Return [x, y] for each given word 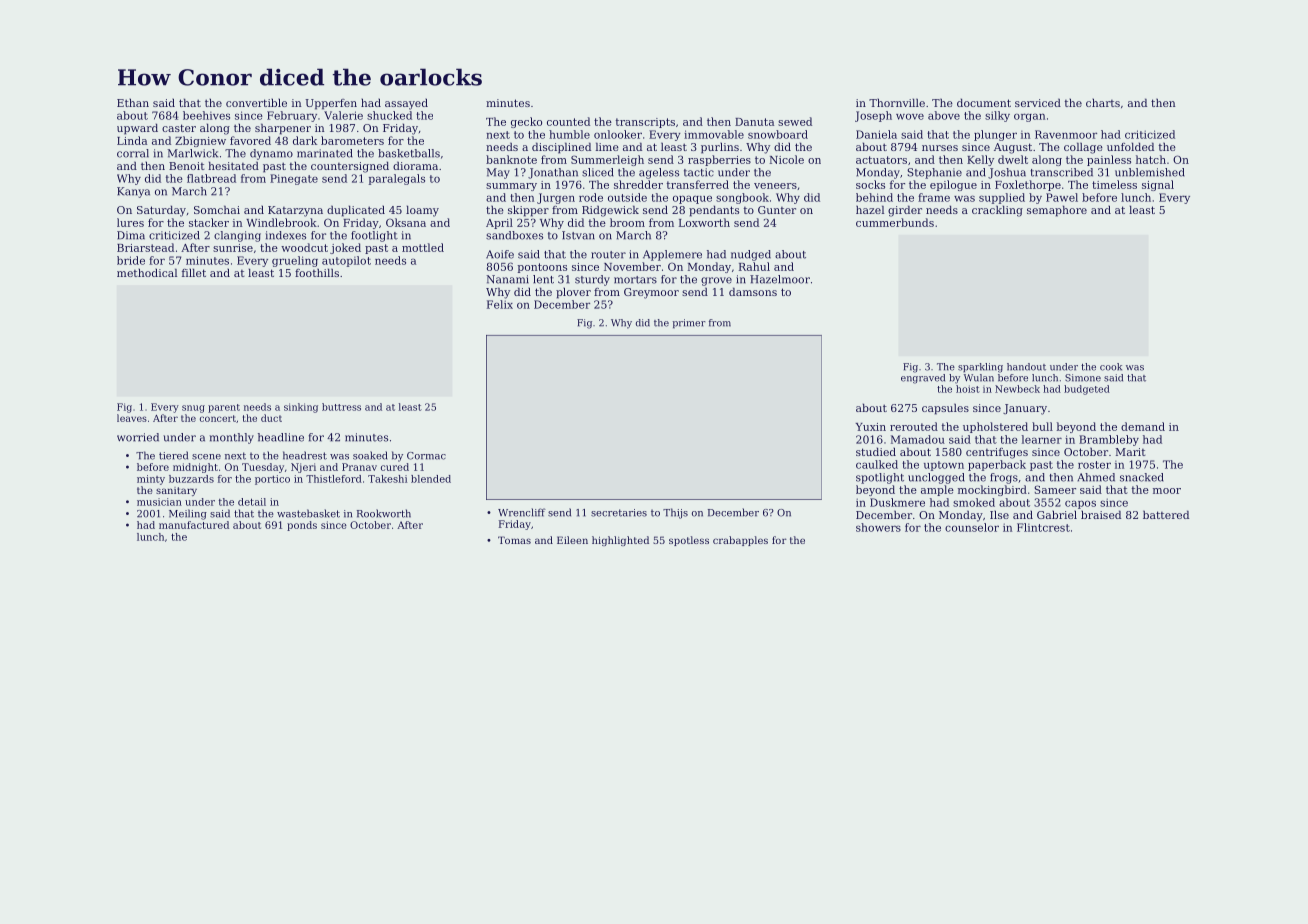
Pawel [1062, 197]
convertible [256, 103]
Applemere [672, 255]
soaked [370, 455]
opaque [692, 199]
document [984, 102]
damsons [753, 291]
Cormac [426, 456]
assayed [406, 104]
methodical [147, 272]
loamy [422, 211]
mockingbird [992, 490]
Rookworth [384, 513]
